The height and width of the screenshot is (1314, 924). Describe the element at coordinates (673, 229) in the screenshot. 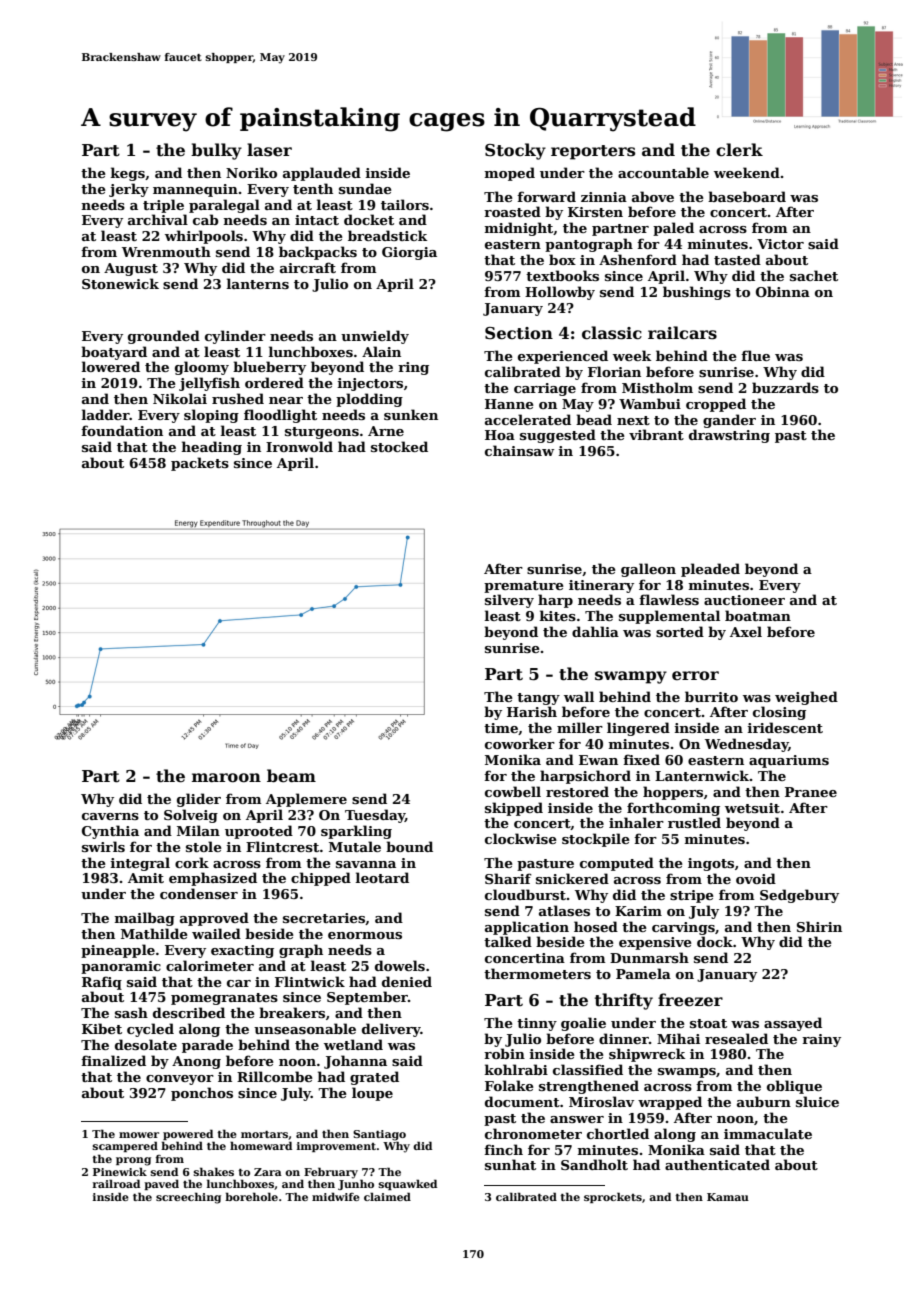

I see `paled` at that location.
